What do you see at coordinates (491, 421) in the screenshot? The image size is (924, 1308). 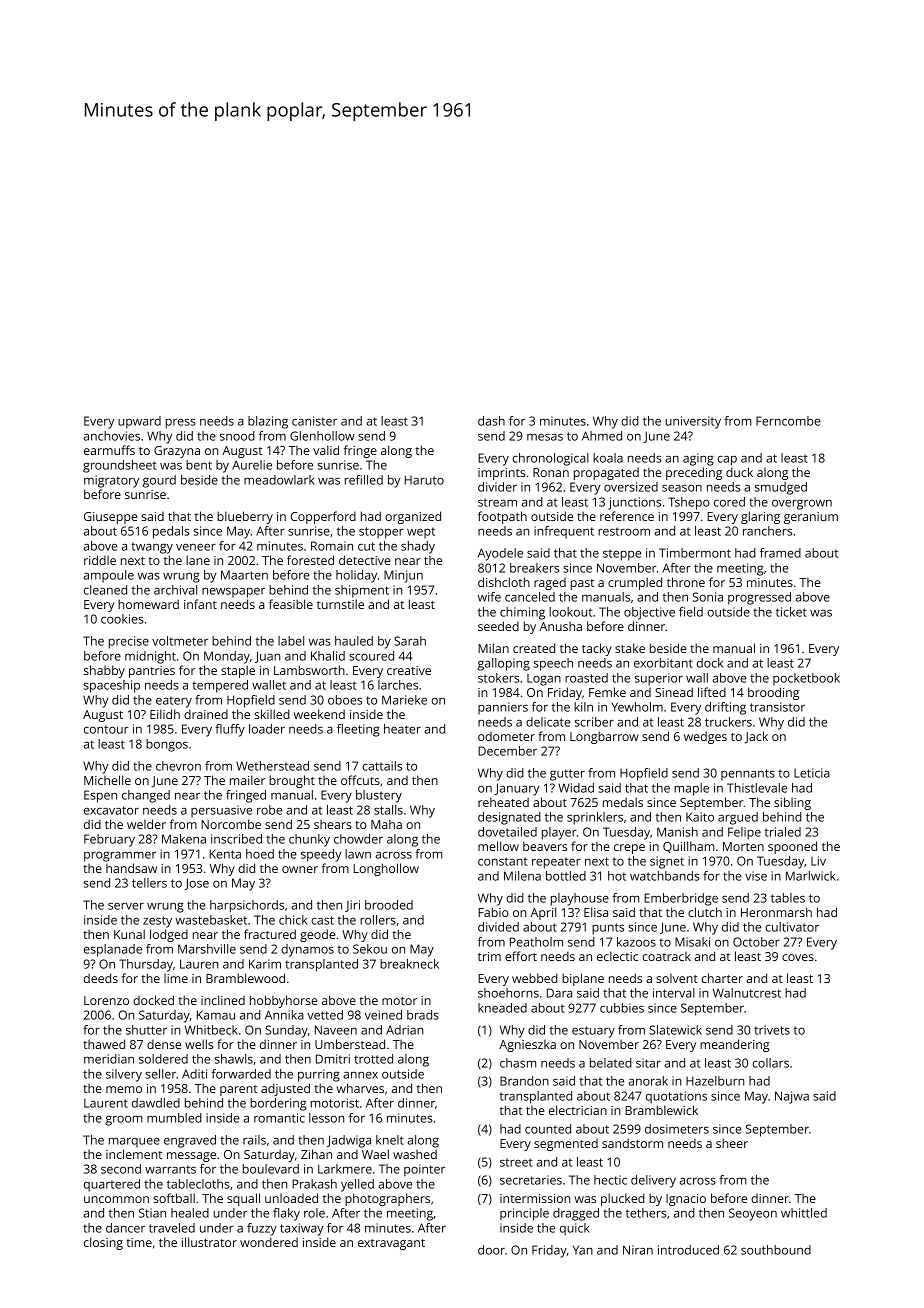 I see `dash` at bounding box center [491, 421].
